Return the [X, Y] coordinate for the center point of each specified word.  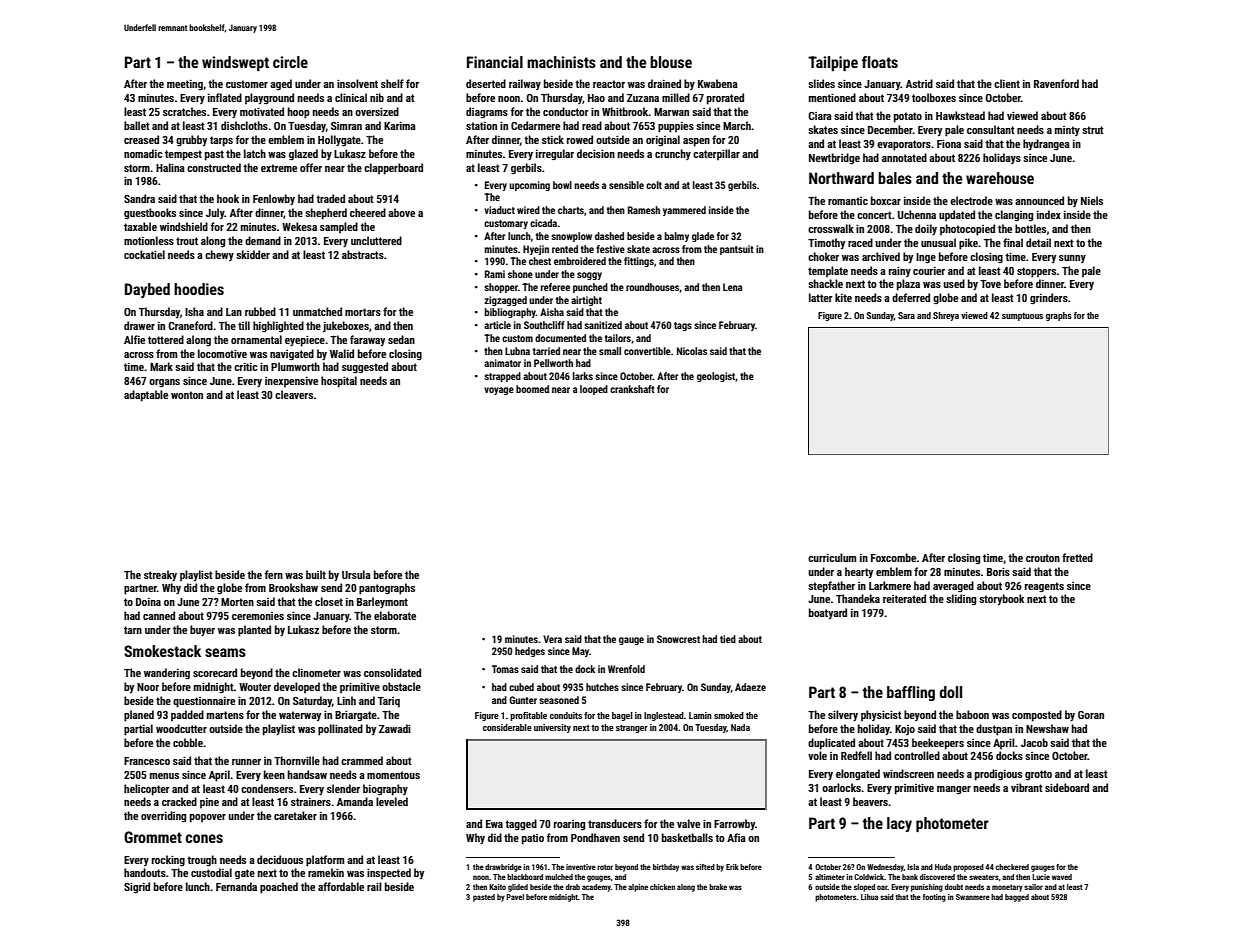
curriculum [832, 557]
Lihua [869, 897]
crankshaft [632, 389]
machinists [561, 62]
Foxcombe [893, 557]
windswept [235, 63]
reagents [1044, 587]
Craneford [190, 325]
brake [718, 887]
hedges [530, 652]
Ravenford [1056, 83]
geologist [716, 377]
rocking [168, 861]
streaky [160, 576]
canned [159, 615]
